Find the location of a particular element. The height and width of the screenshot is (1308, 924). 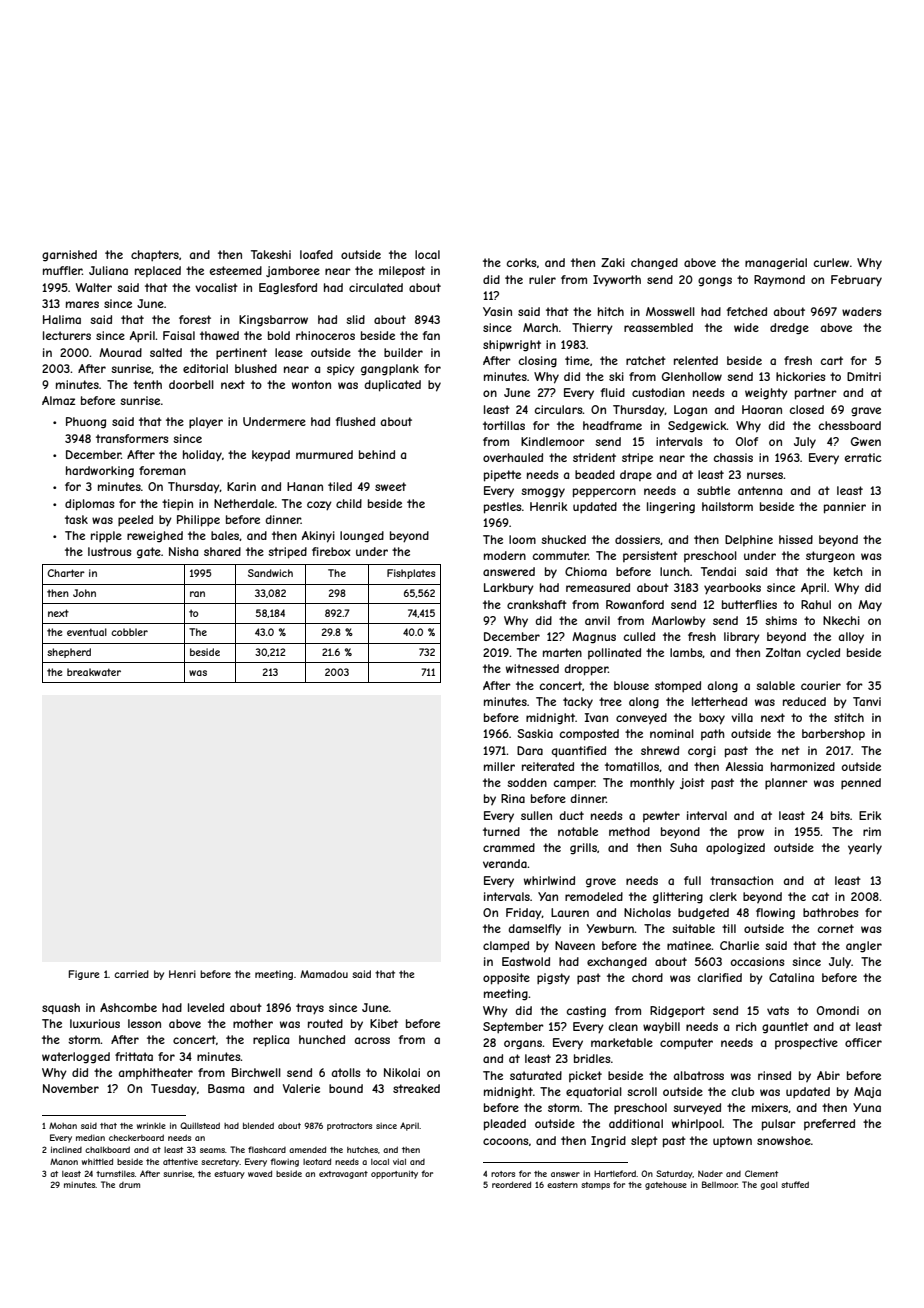

dredge is located at coordinates (789, 329).
